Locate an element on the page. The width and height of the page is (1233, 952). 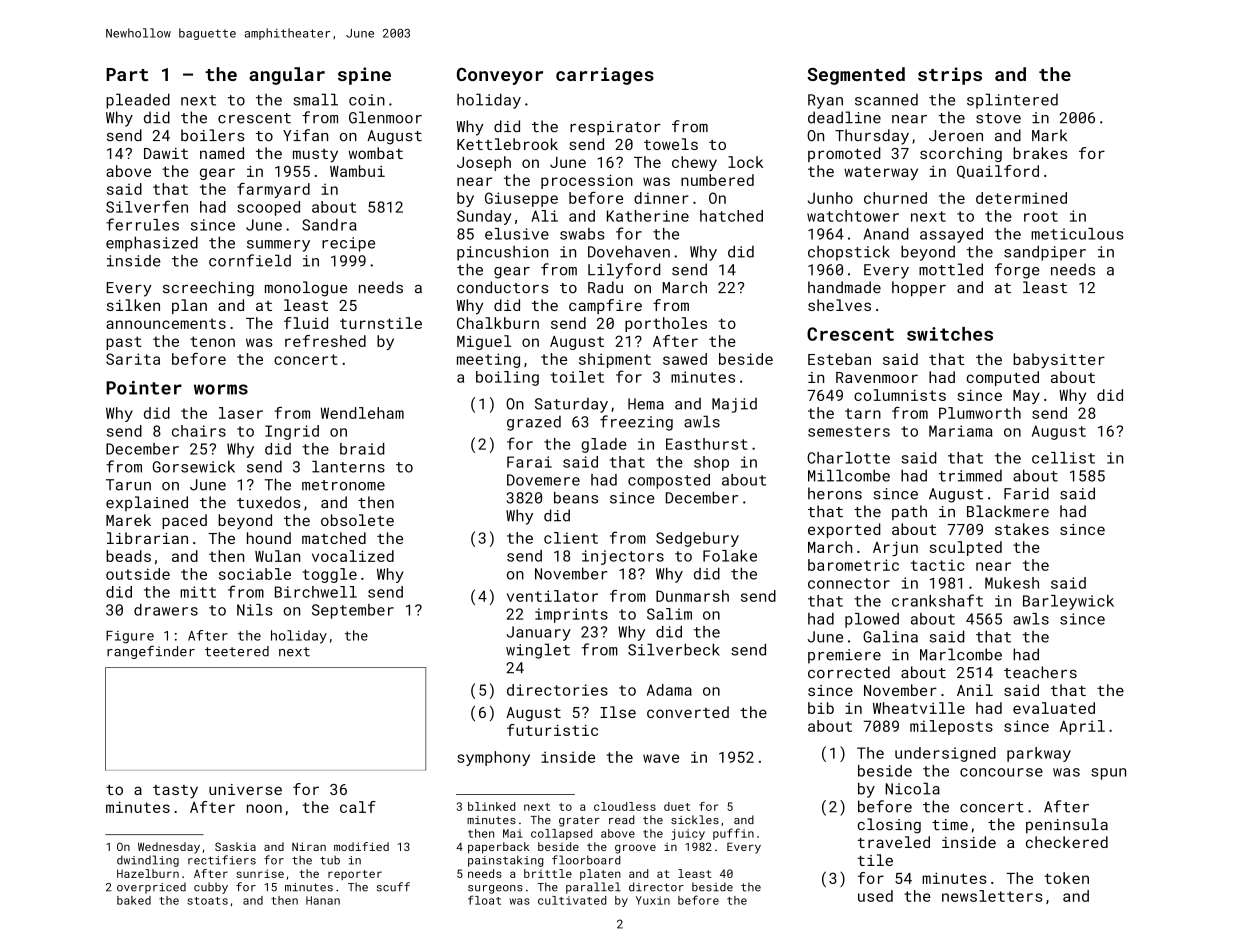
strips is located at coordinates (950, 76).
